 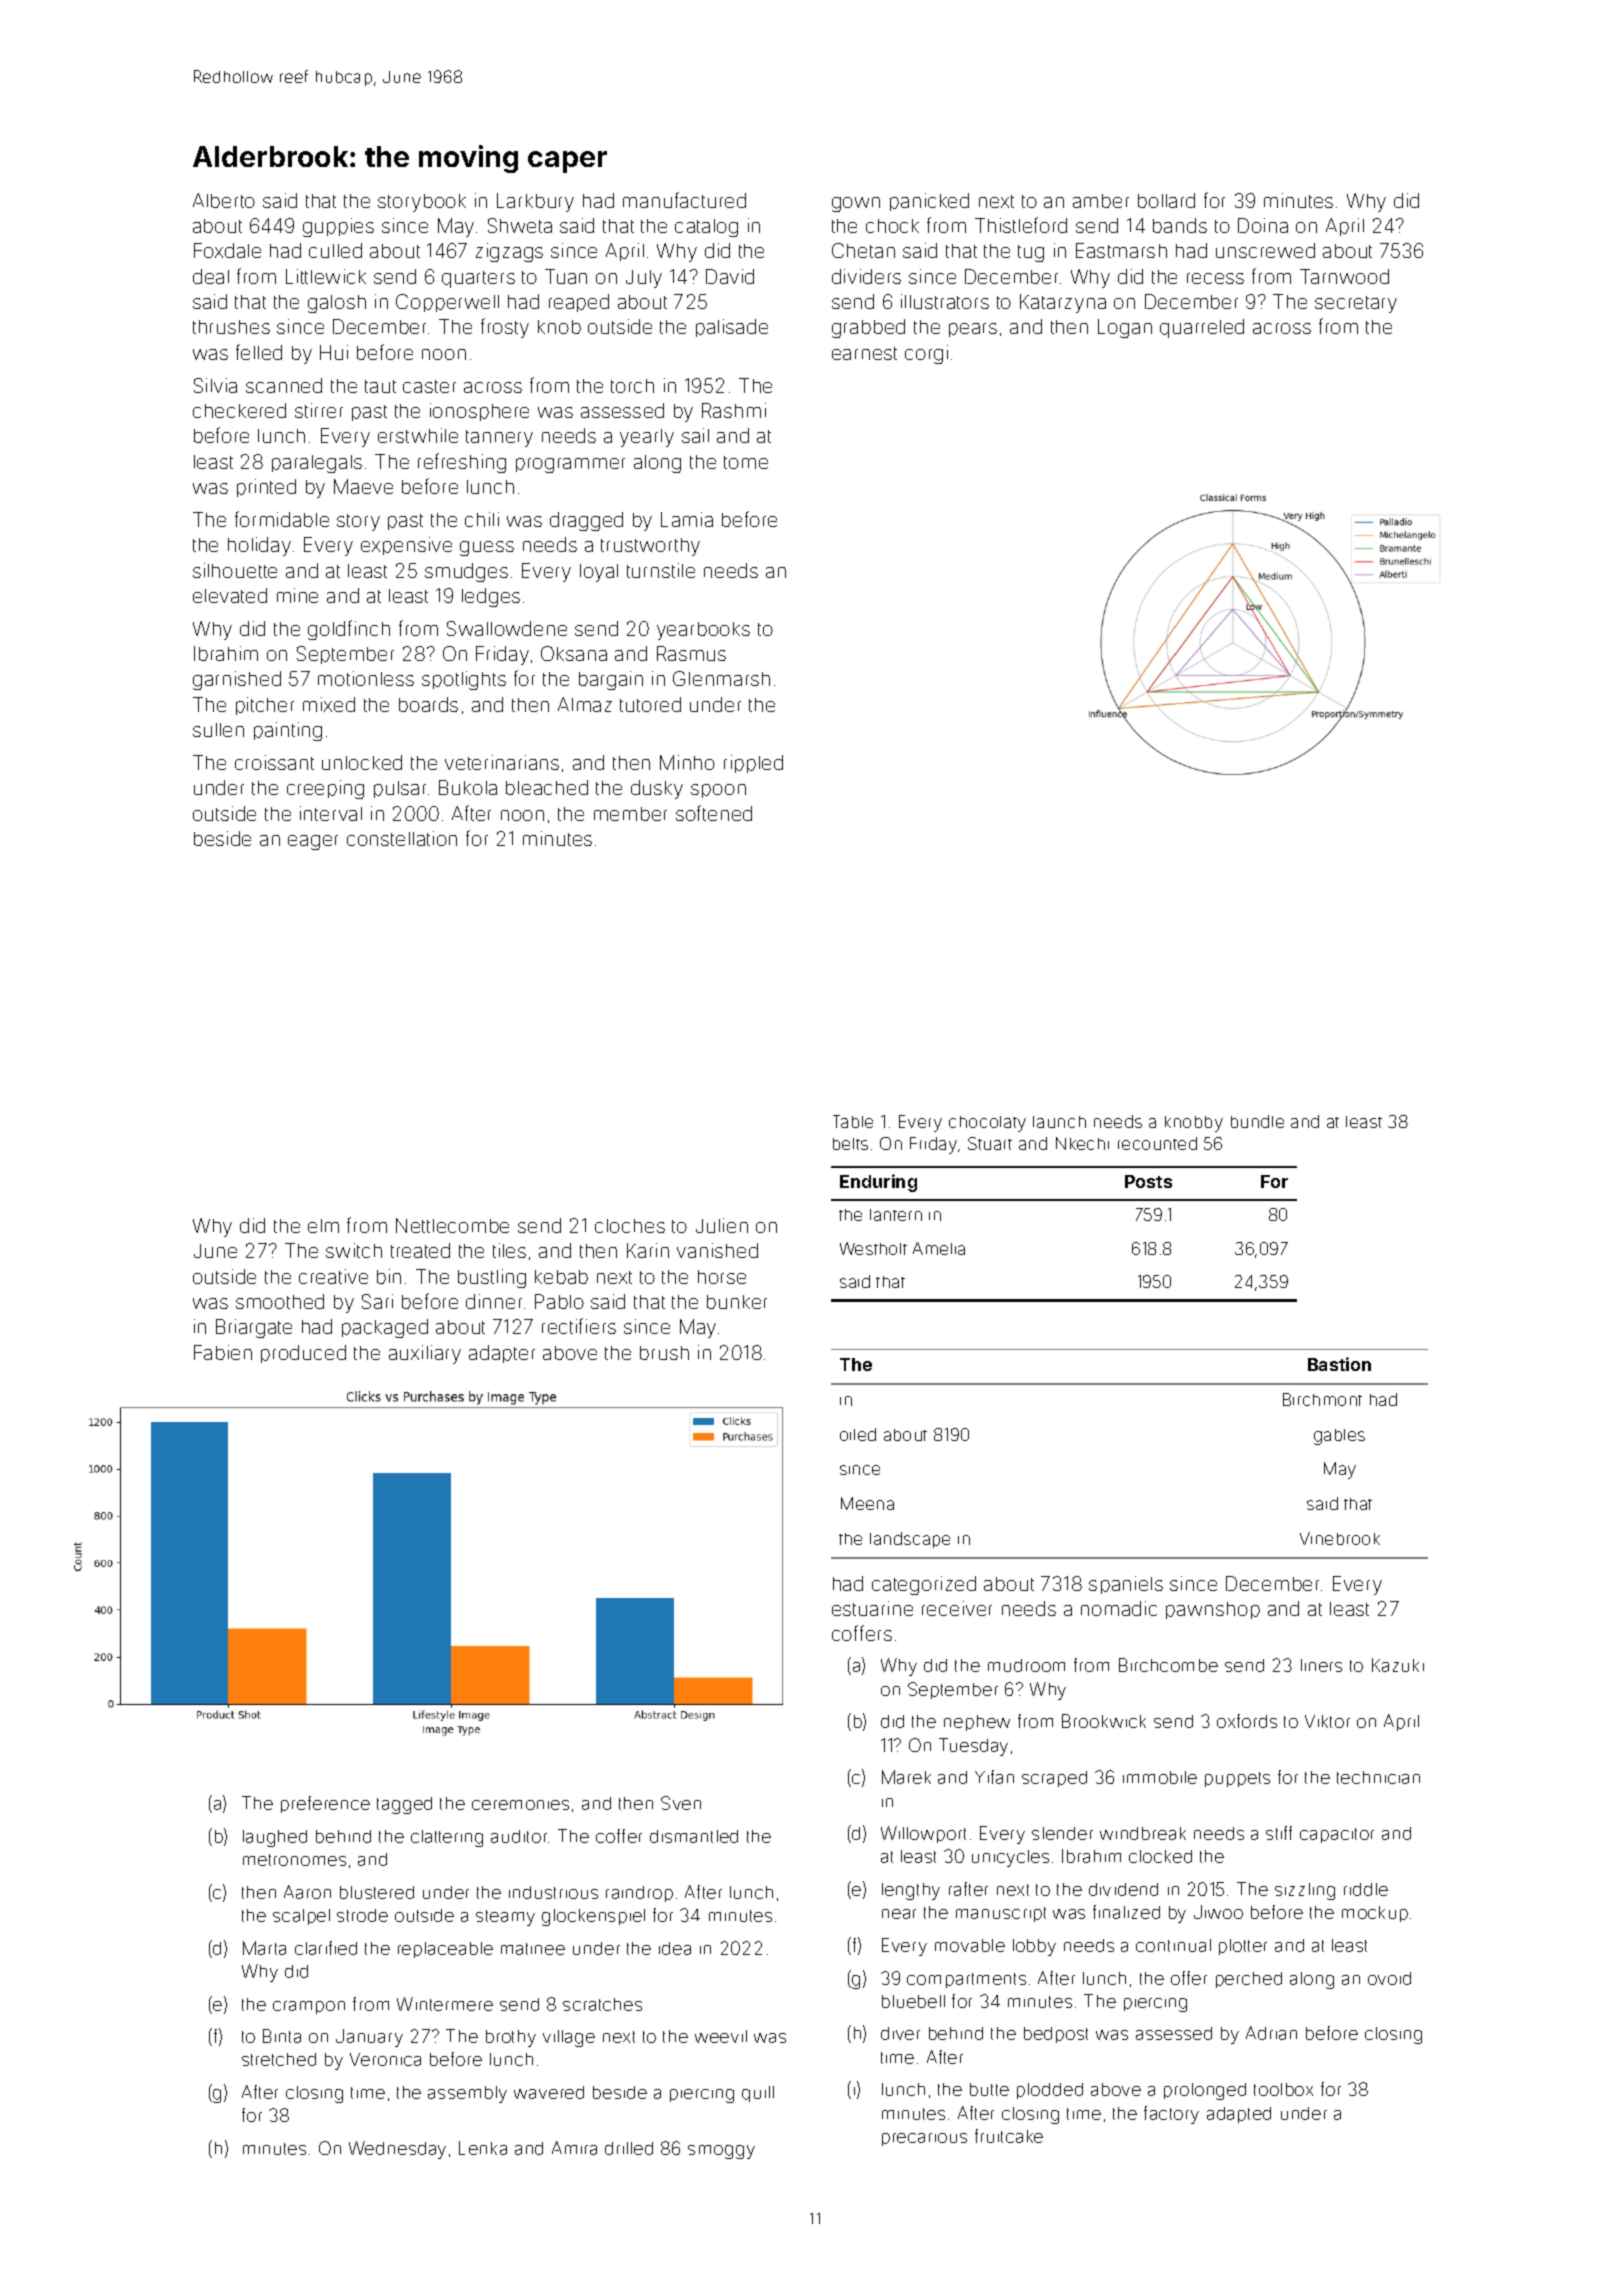 I want to click on elm, so click(x=323, y=1226).
